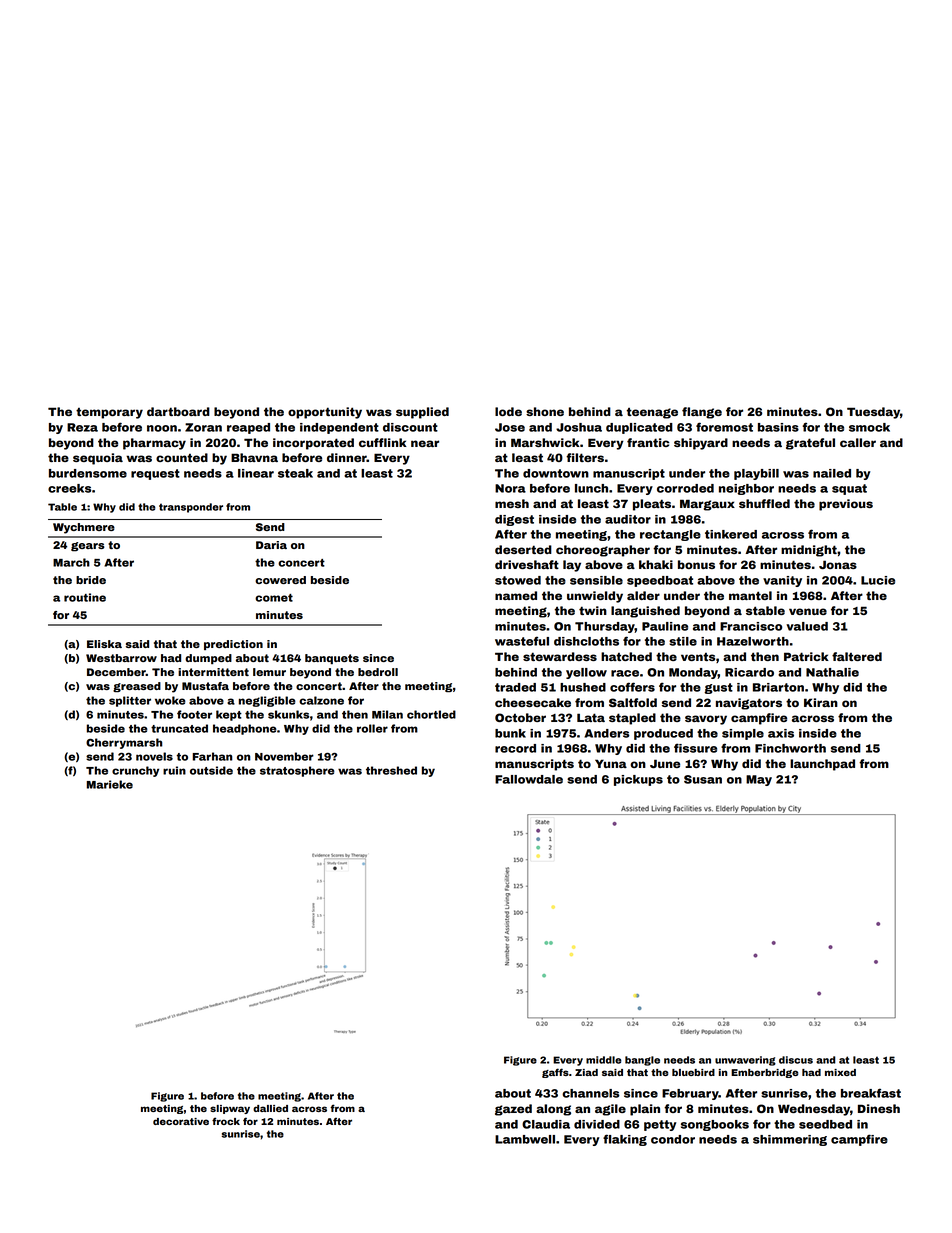  I want to click on Cherrymarsh, so click(124, 743).
